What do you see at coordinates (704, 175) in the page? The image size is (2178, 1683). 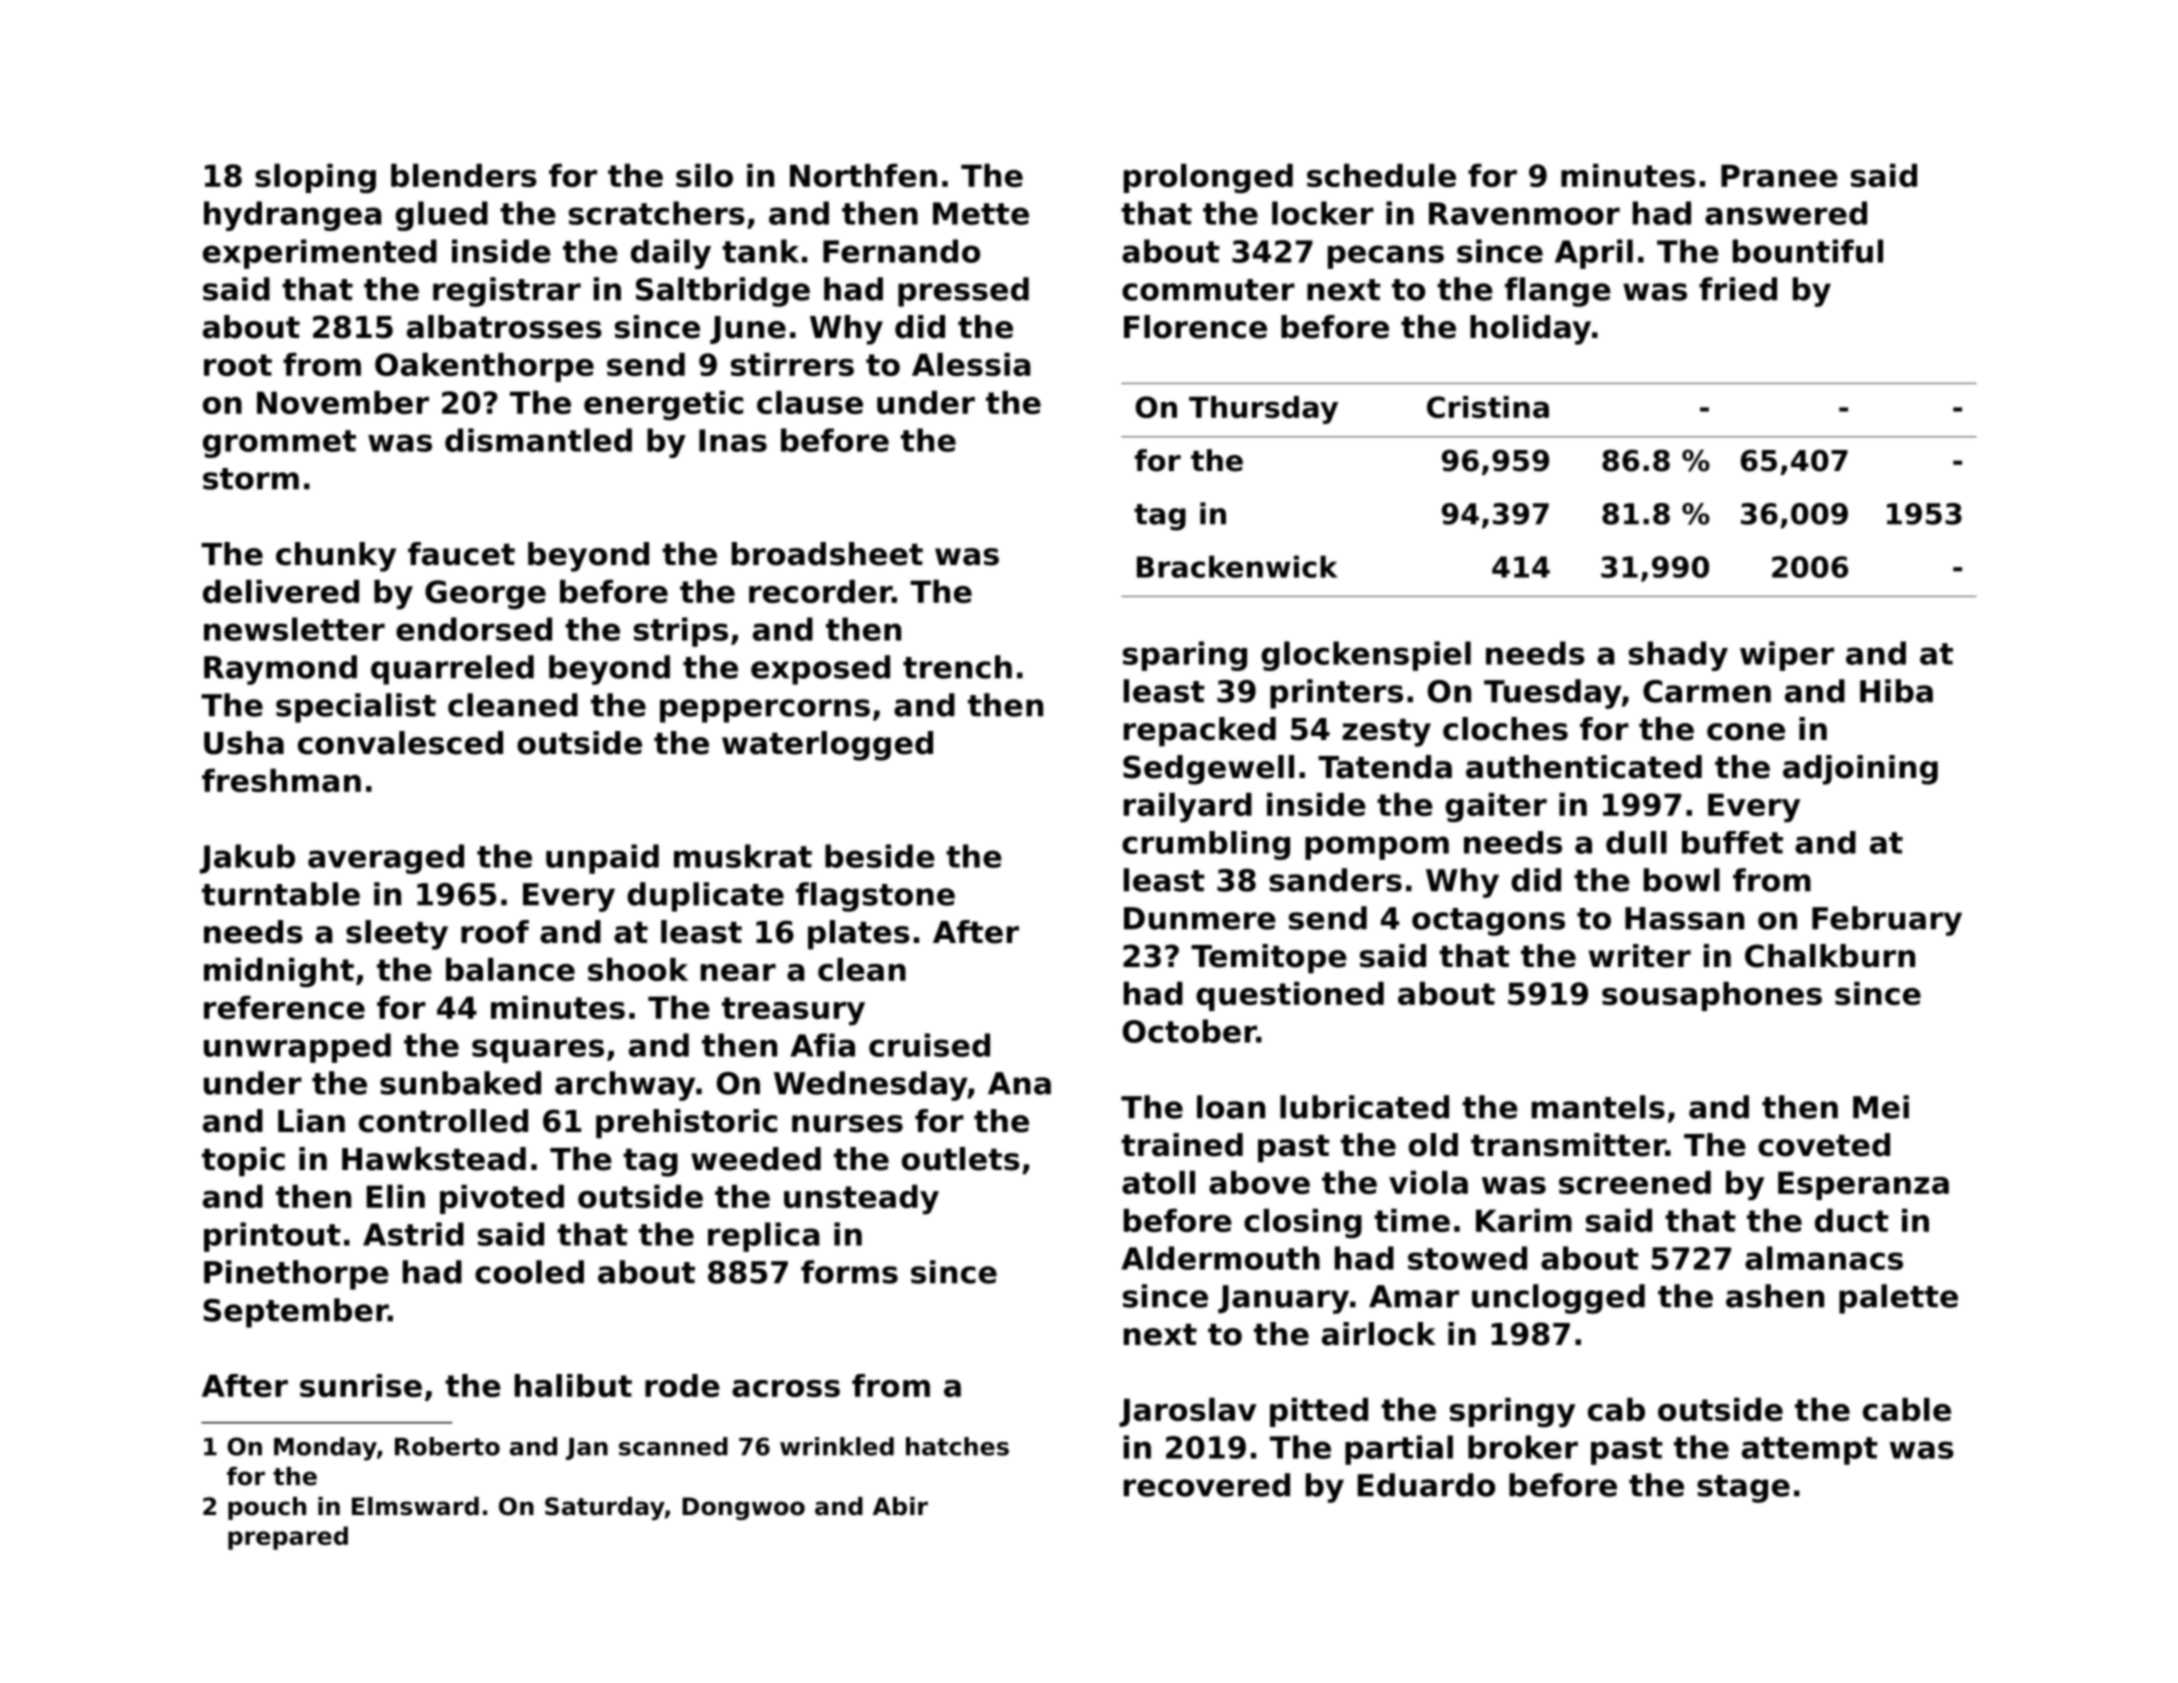 I see `silo` at bounding box center [704, 175].
